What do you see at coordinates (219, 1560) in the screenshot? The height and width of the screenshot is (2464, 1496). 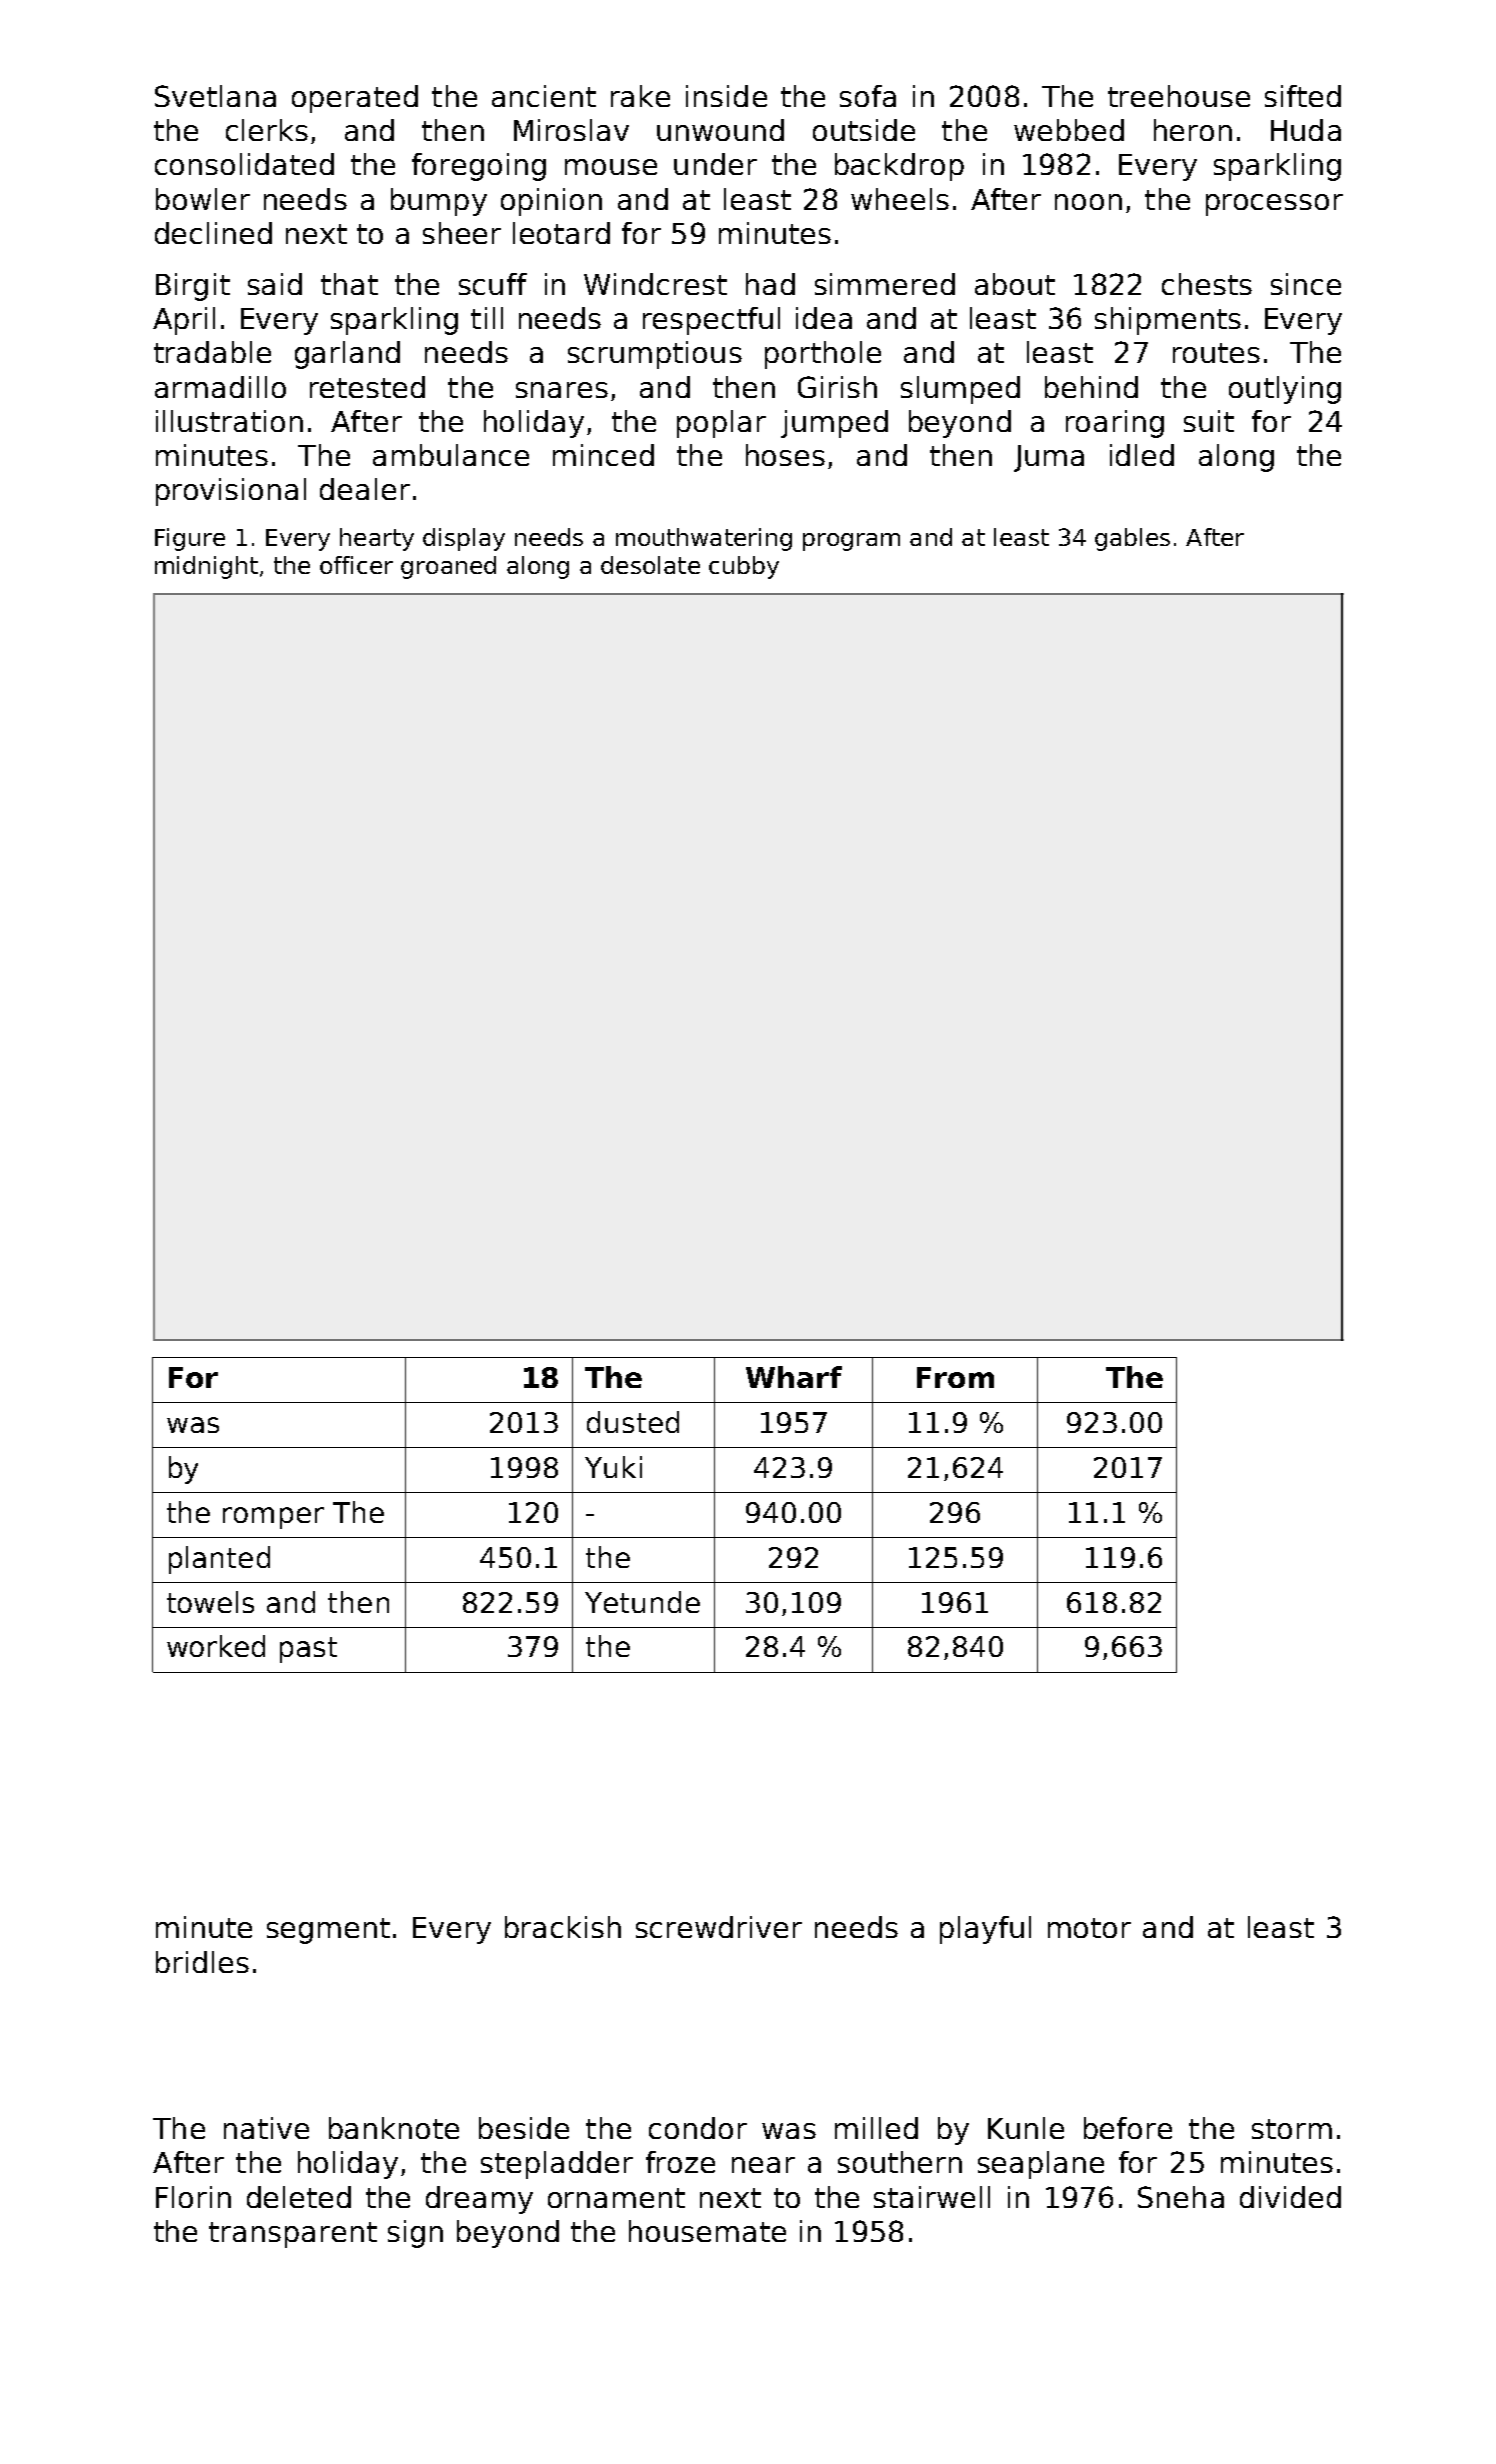 I see `planted` at bounding box center [219, 1560].
